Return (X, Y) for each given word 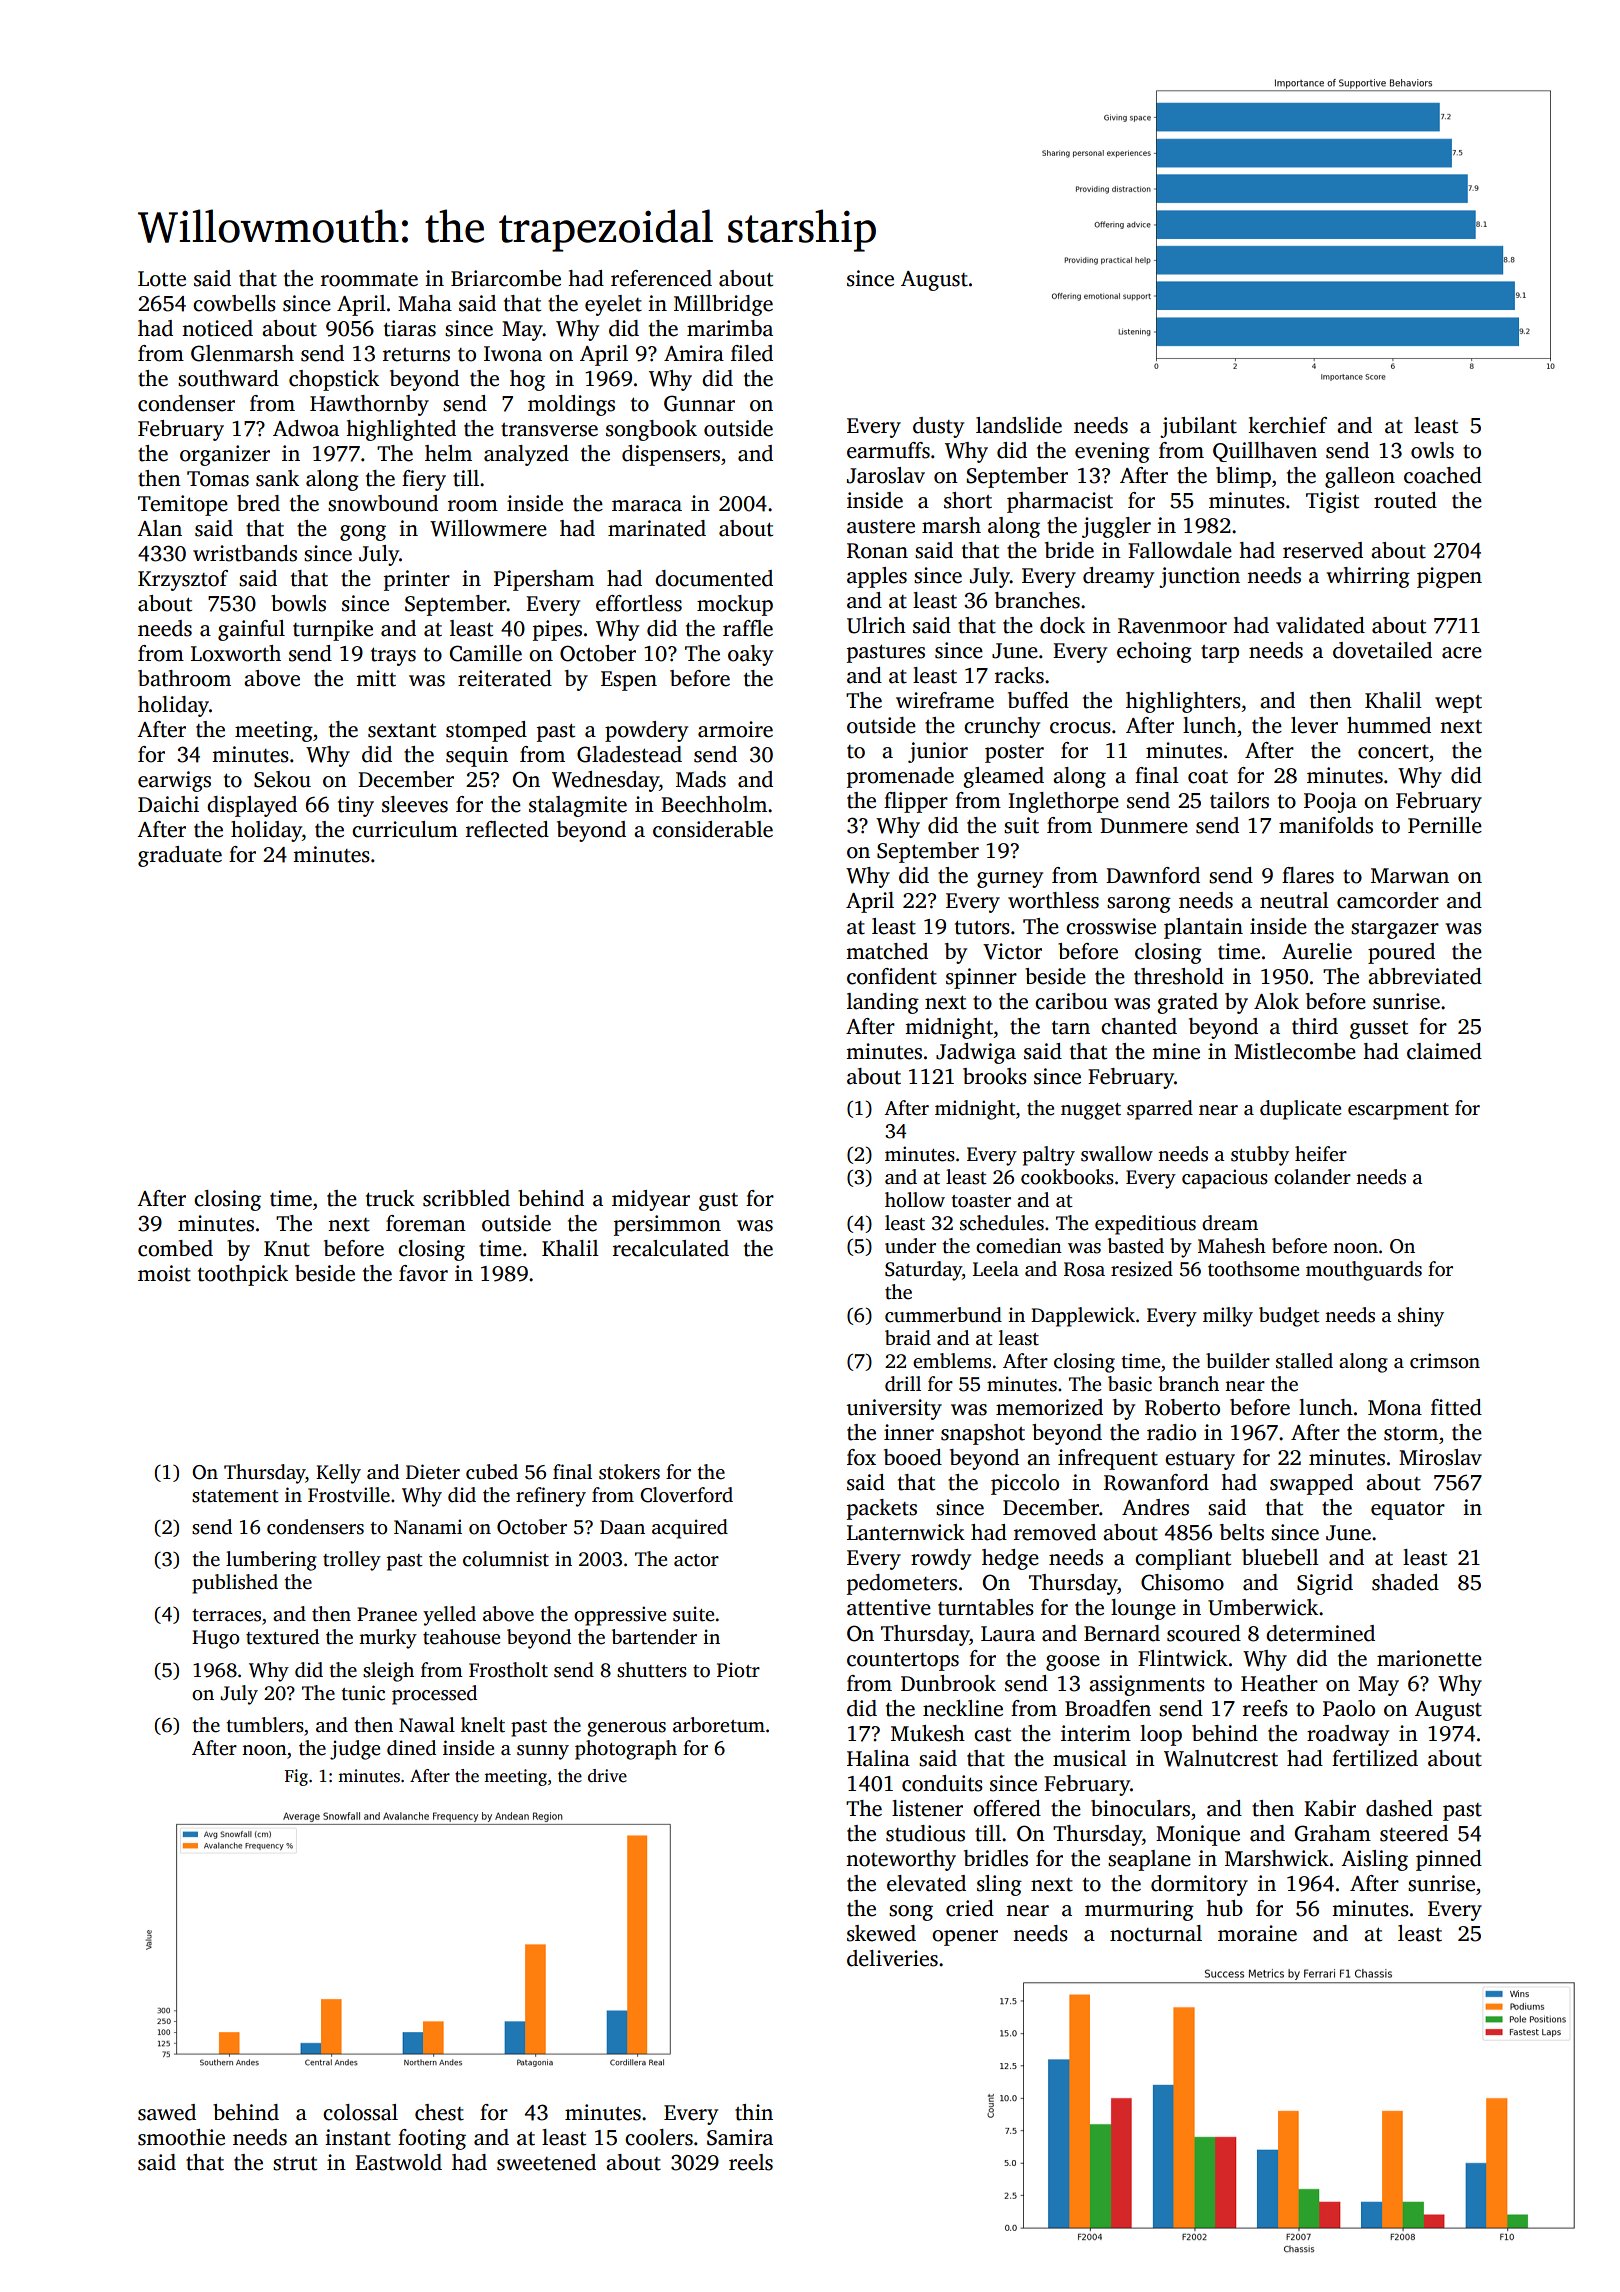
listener (927, 1808)
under (910, 1246)
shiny (1421, 1317)
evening (1112, 452)
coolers (659, 2137)
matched (887, 951)
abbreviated (1425, 976)
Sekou (282, 779)
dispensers (671, 455)
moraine (1257, 1933)
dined (411, 1748)
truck (390, 1198)
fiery (424, 480)
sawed (167, 2112)
